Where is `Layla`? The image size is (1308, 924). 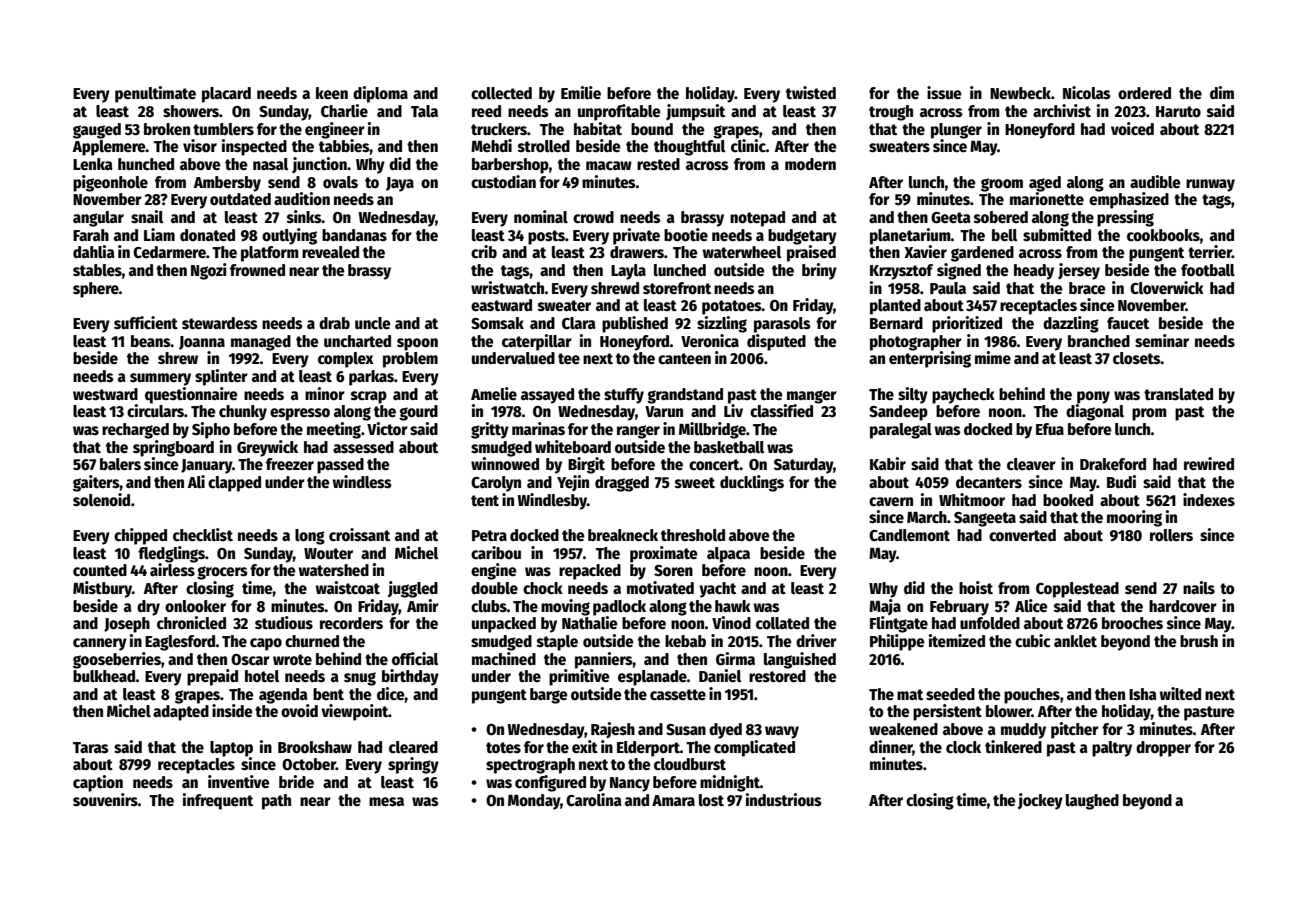
Layla is located at coordinates (628, 272).
